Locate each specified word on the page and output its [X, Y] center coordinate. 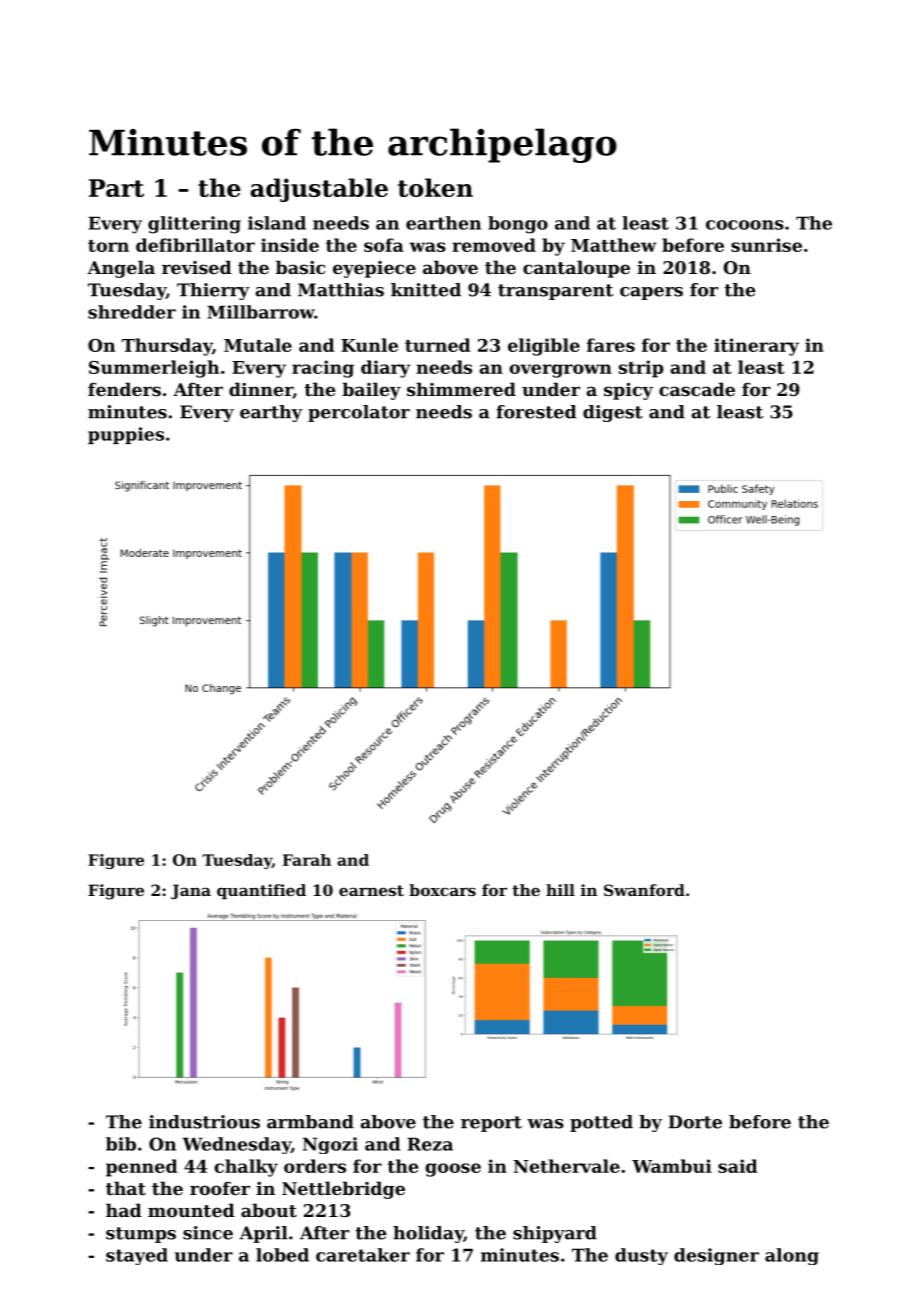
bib [121, 1144]
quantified [261, 891]
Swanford [644, 890]
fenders [124, 389]
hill [560, 890]
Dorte [695, 1122]
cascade [697, 389]
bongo [518, 225]
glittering [194, 225]
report [491, 1124]
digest [613, 413]
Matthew [614, 245]
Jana [191, 891]
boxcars [442, 890]
